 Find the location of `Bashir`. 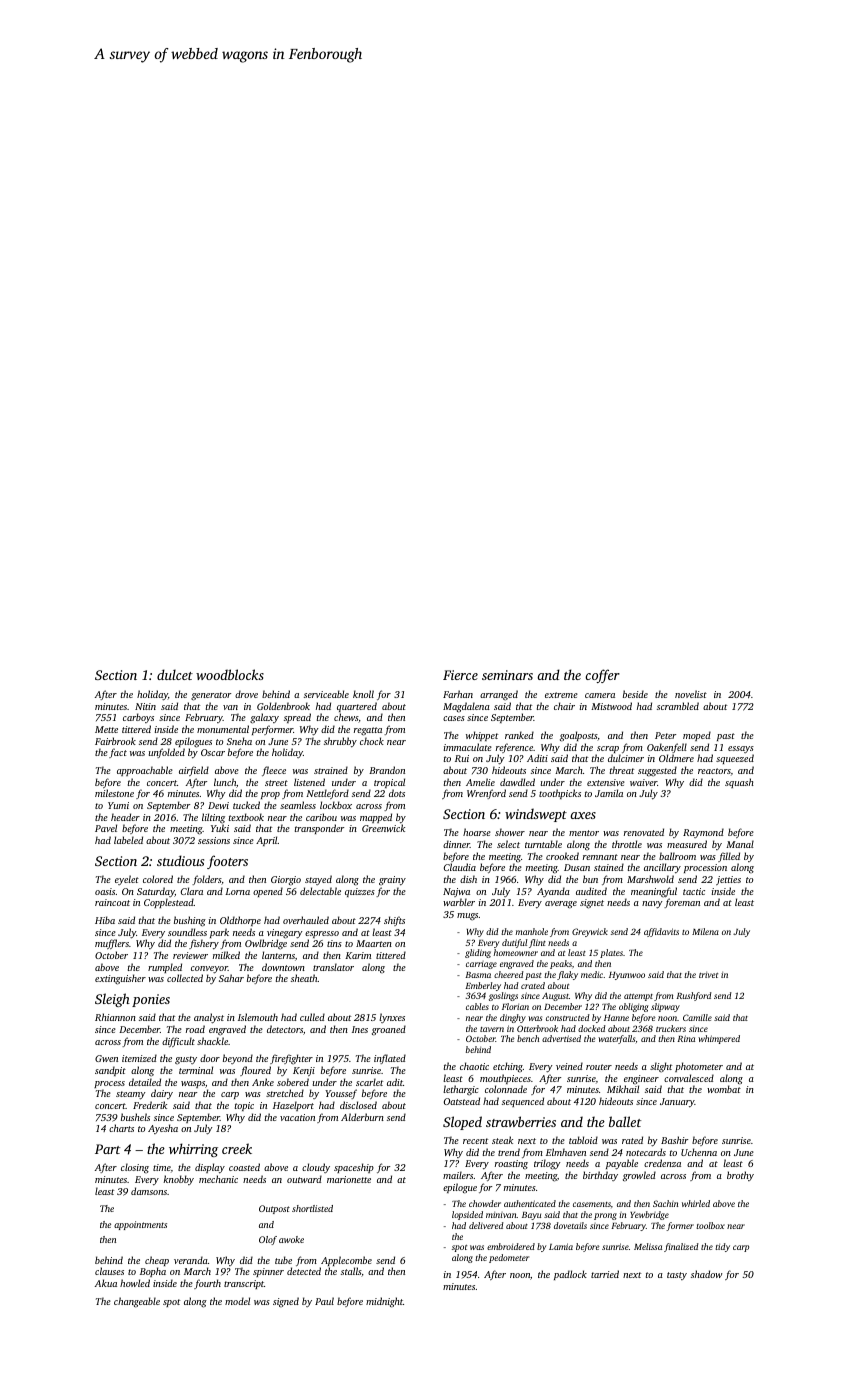

Bashir is located at coordinates (674, 1140).
